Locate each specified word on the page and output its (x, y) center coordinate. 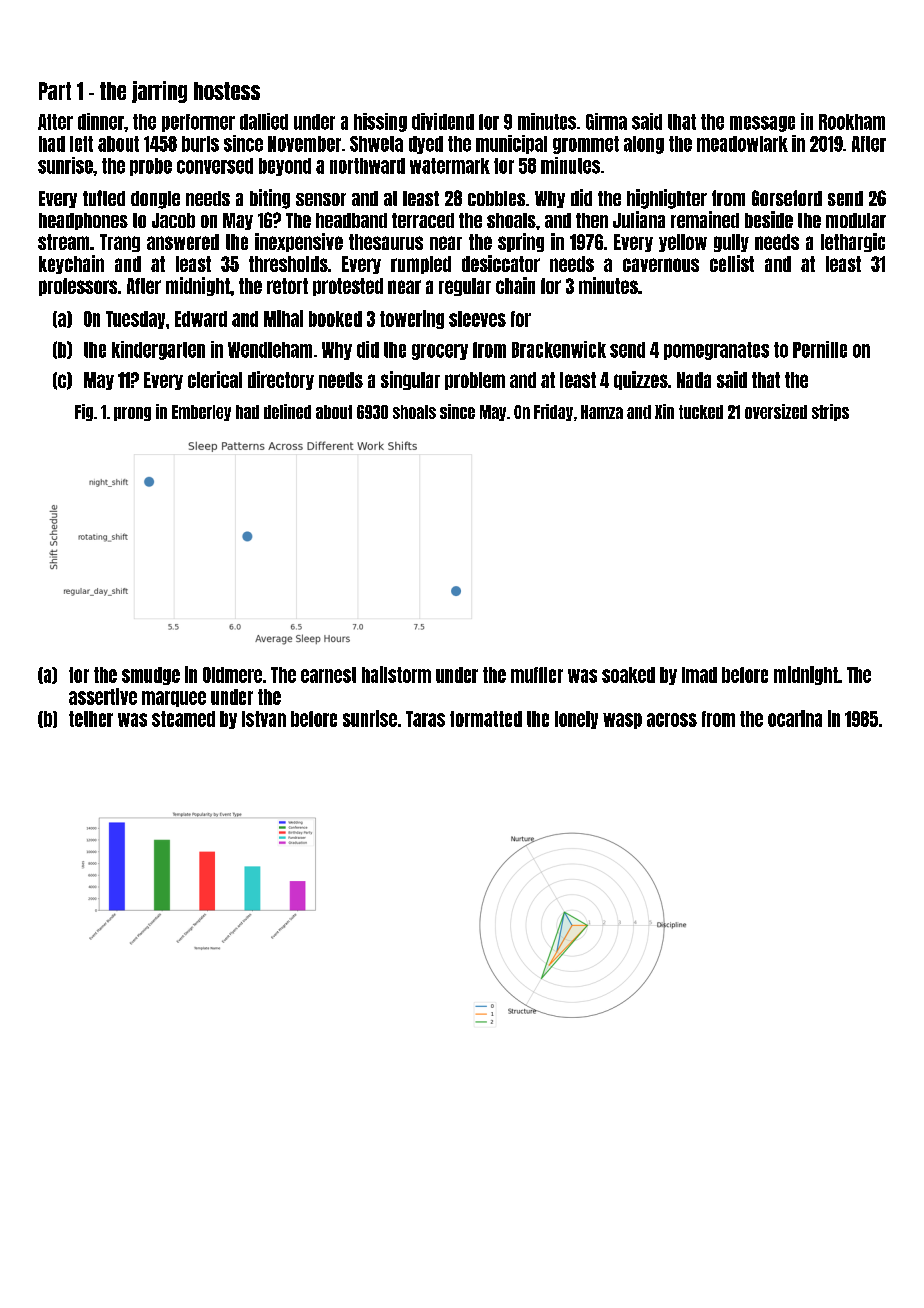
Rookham (852, 122)
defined (287, 411)
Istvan (264, 719)
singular (410, 380)
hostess (227, 91)
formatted (486, 719)
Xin (664, 411)
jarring (159, 92)
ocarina (795, 718)
